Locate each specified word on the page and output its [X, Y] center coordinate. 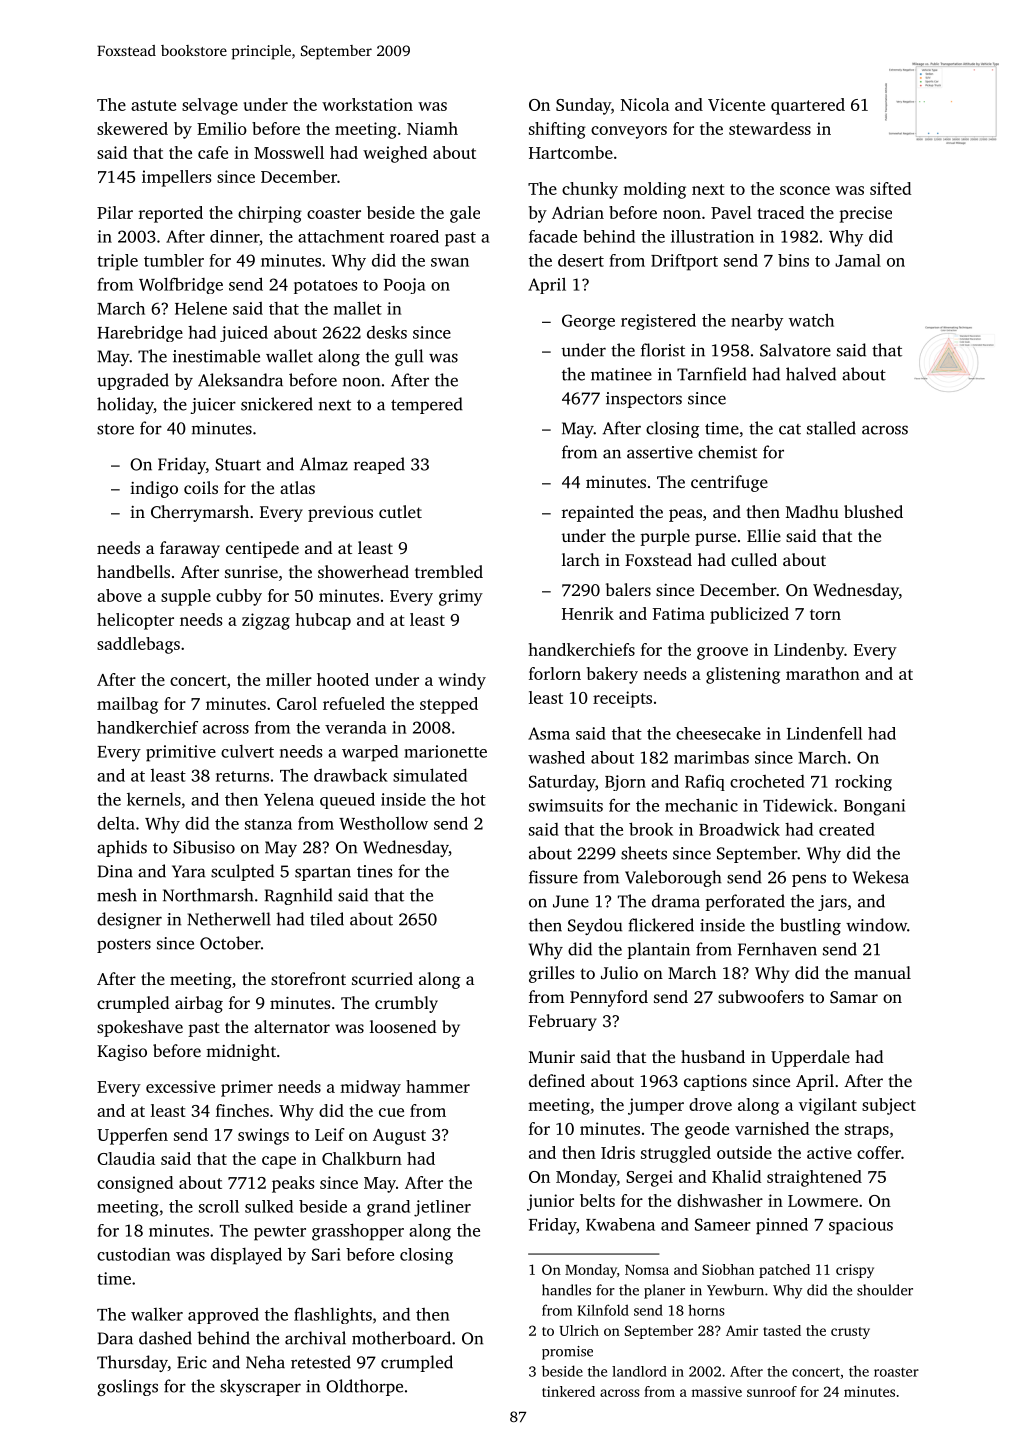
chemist [727, 452]
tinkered [568, 1391]
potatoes [325, 287]
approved [223, 1316]
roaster [896, 1372]
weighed [395, 154]
